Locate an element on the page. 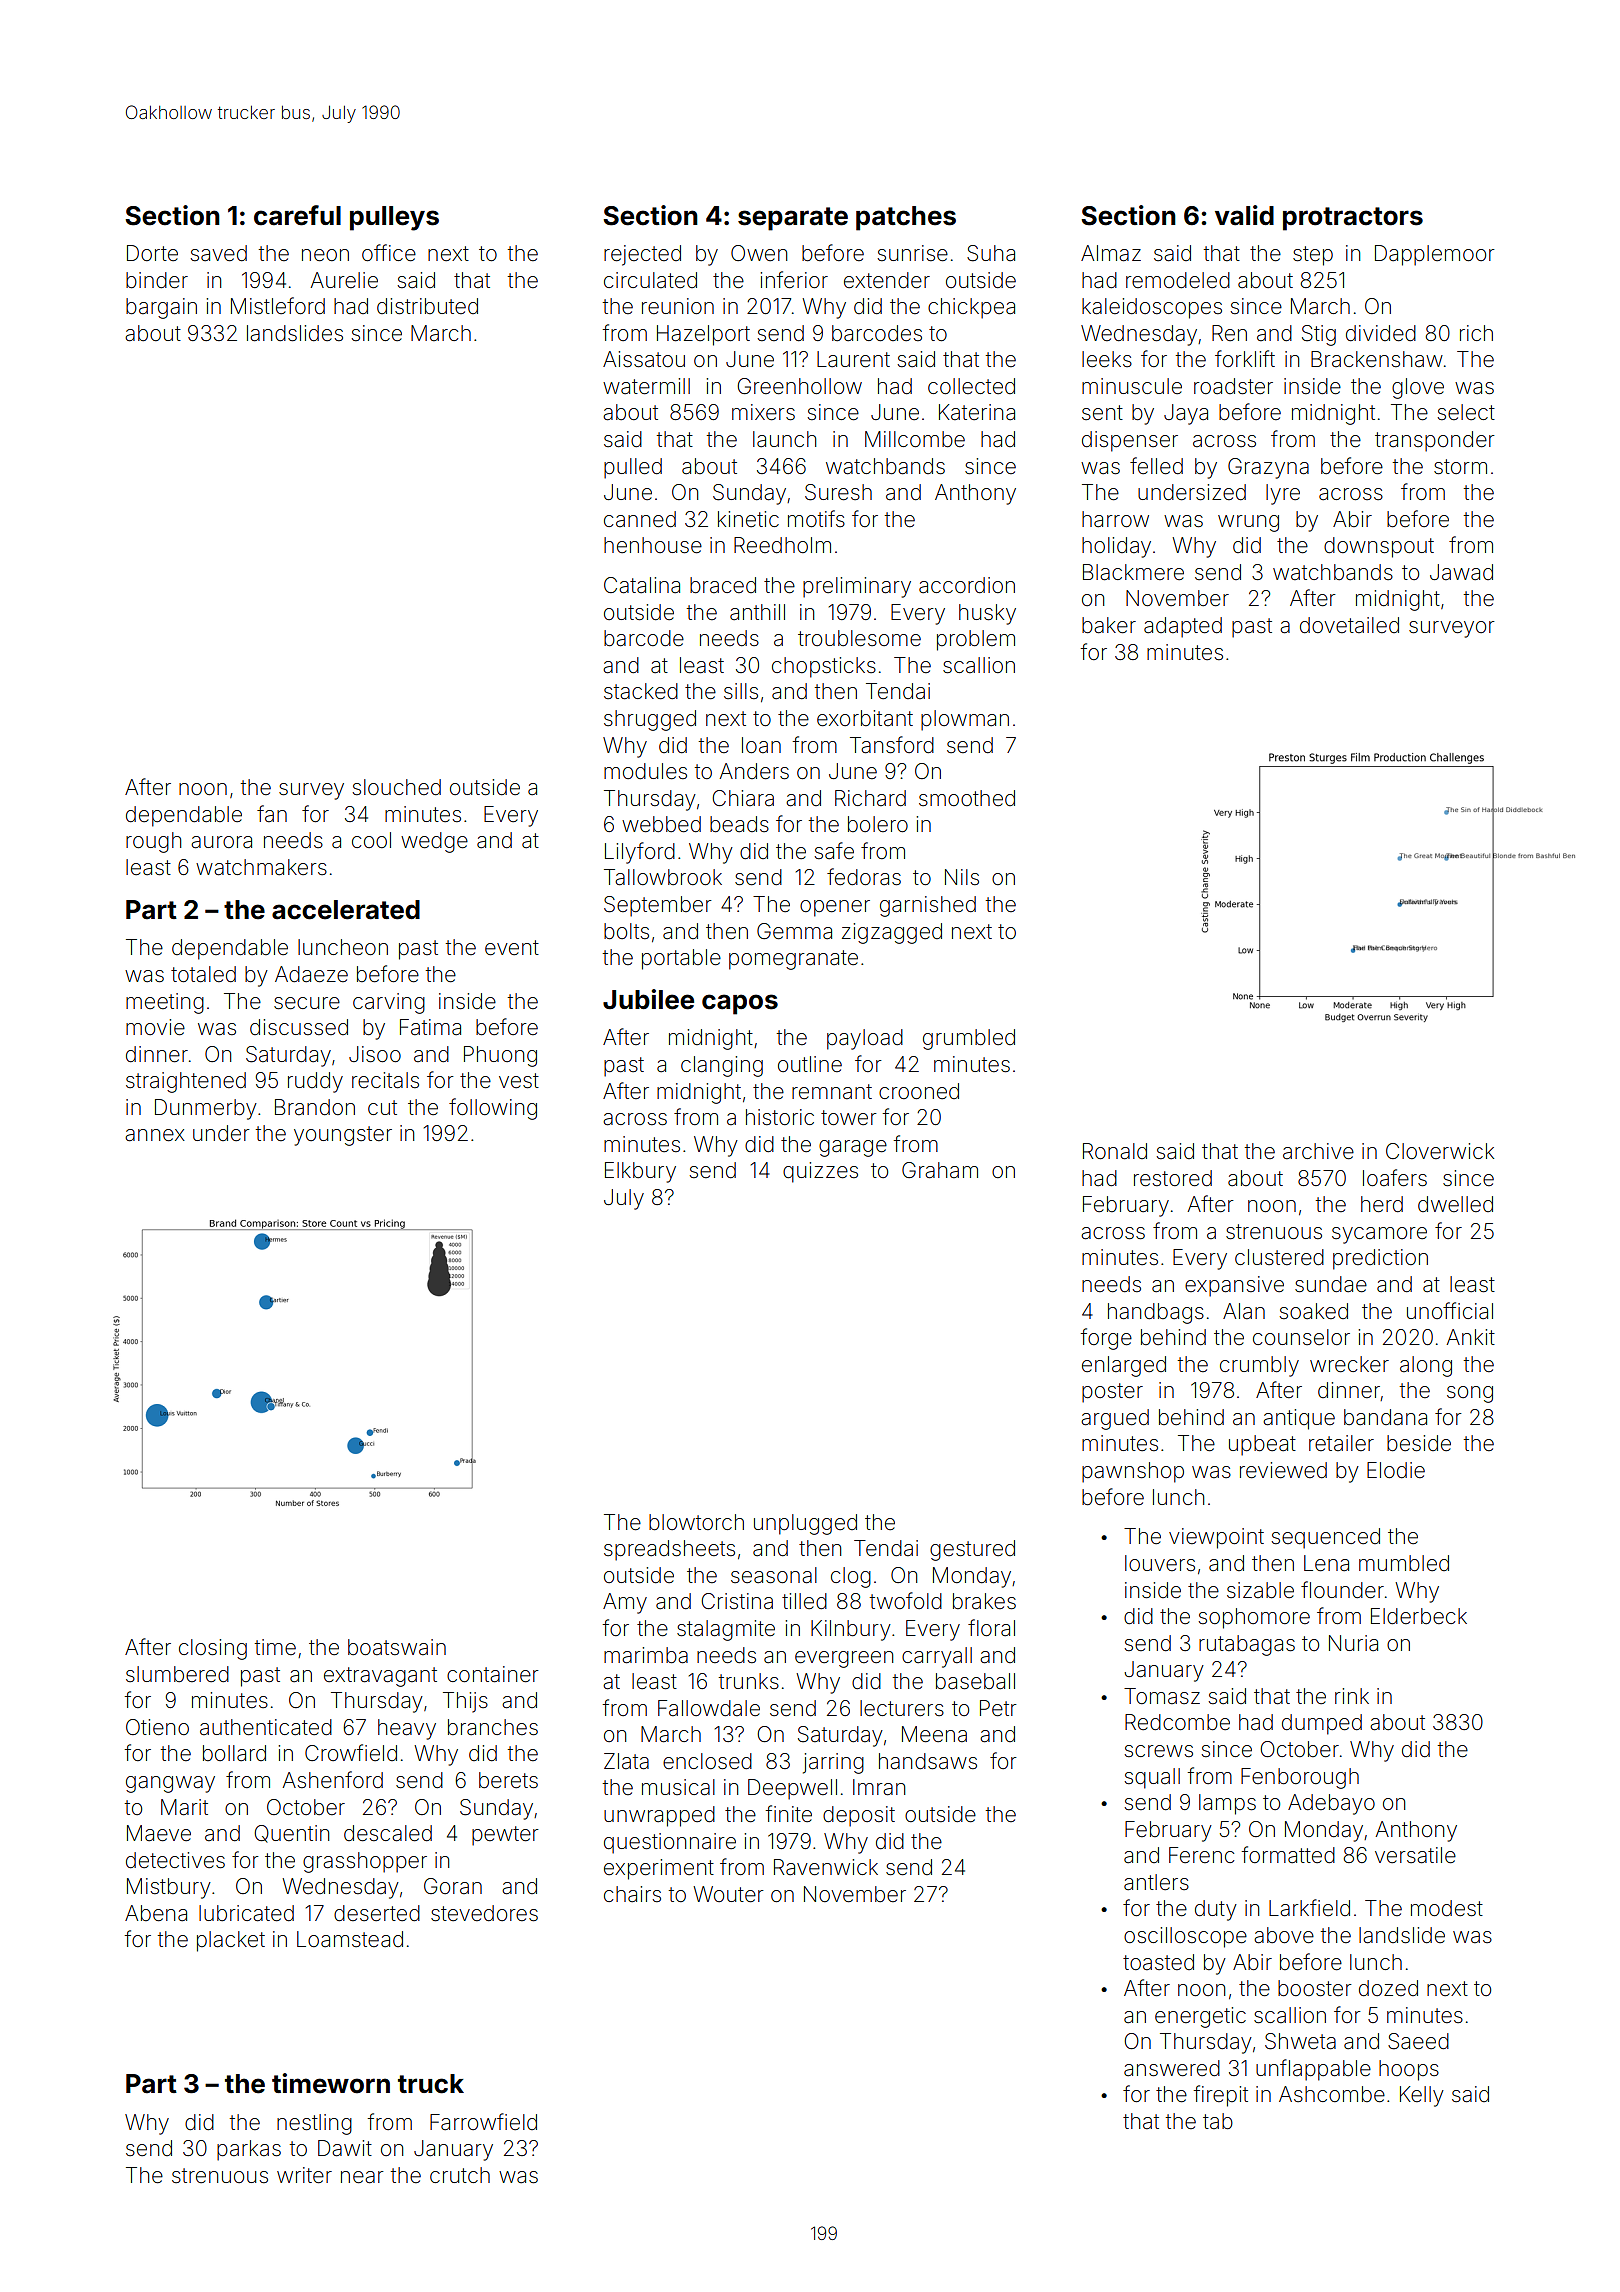  Dorte is located at coordinates (152, 253).
